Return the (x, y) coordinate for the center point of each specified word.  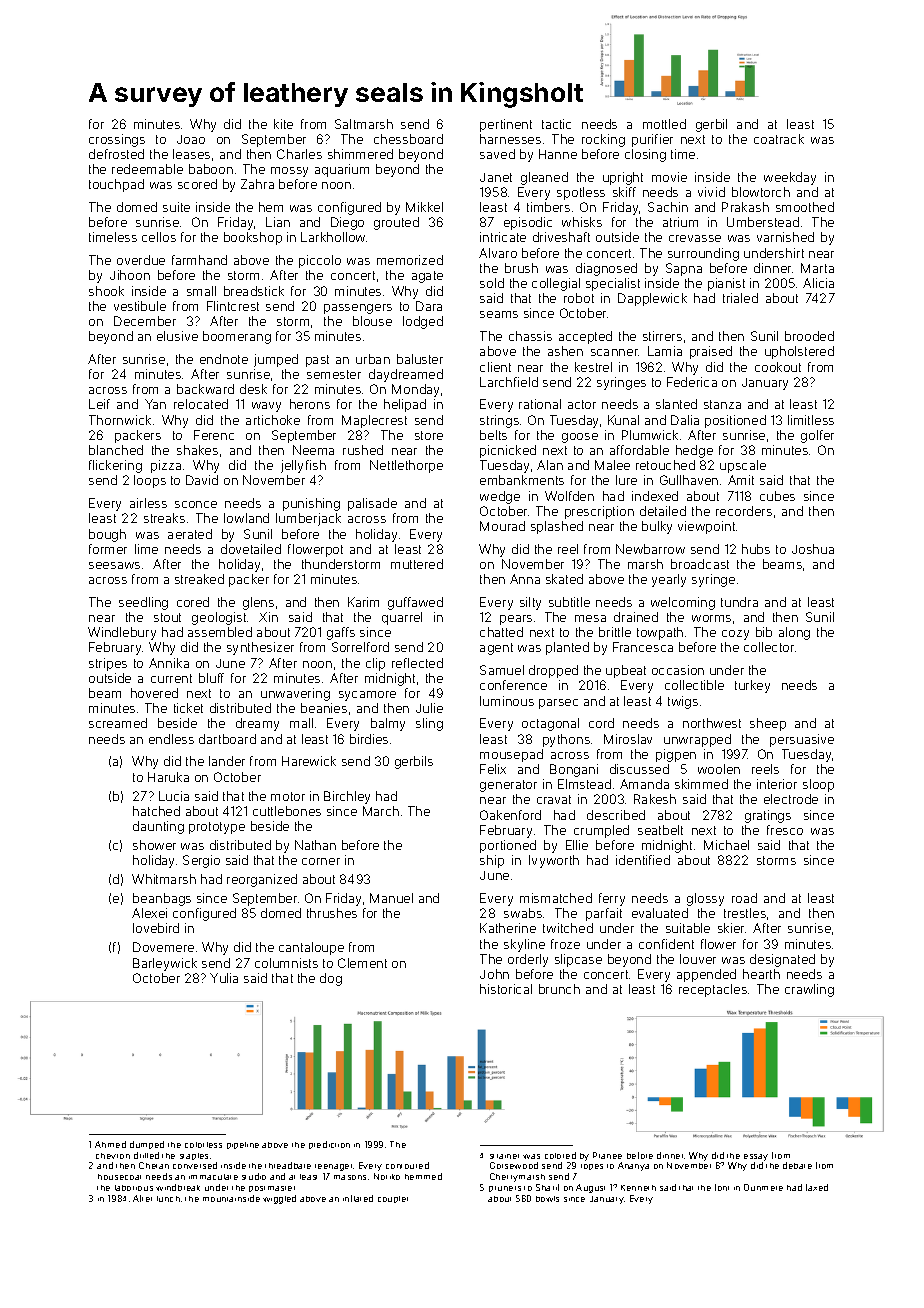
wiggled (279, 1199)
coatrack (779, 139)
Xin (268, 617)
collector (769, 647)
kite (283, 124)
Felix (493, 769)
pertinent (506, 125)
